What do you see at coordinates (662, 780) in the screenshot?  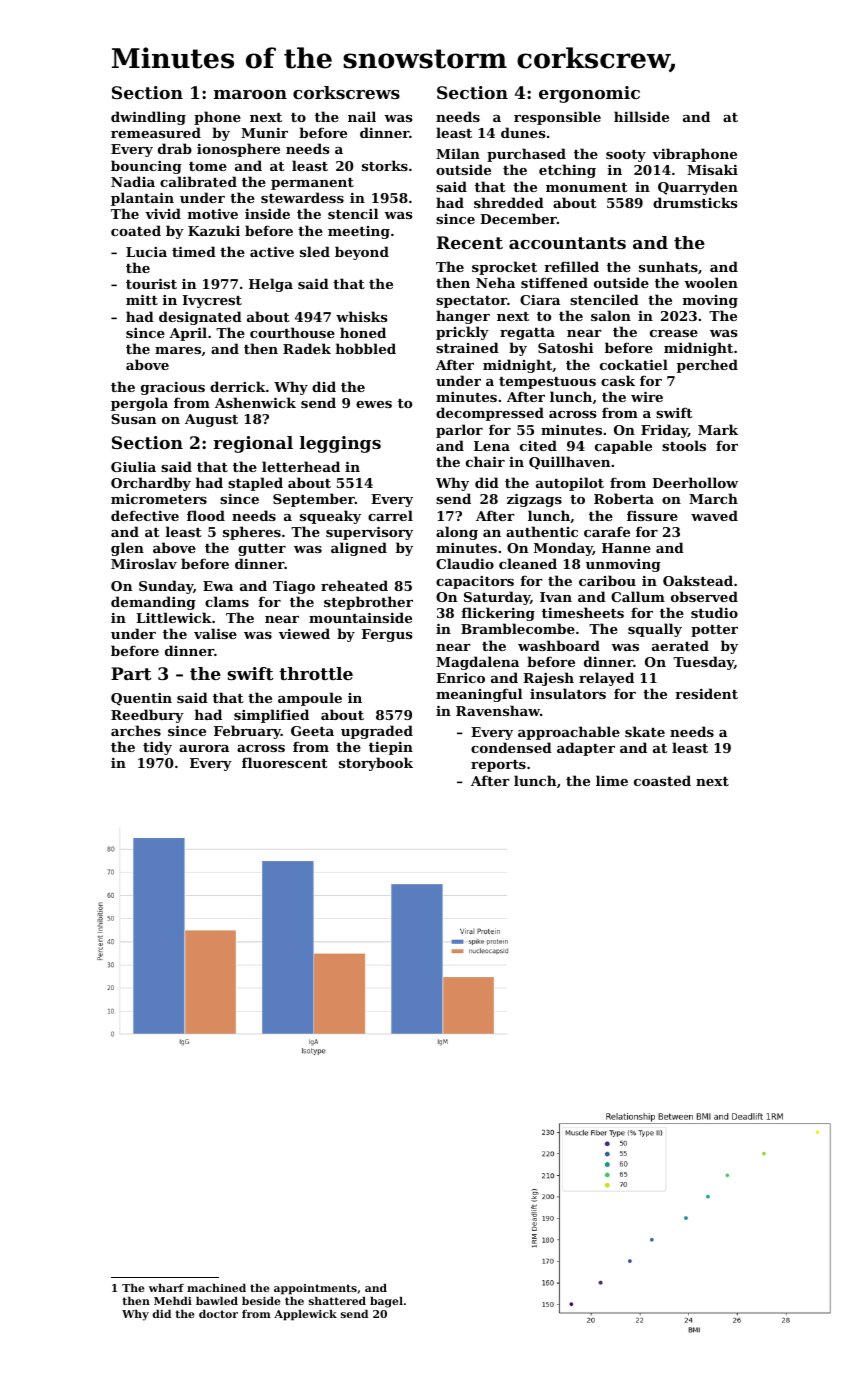 I see `coasted` at bounding box center [662, 780].
